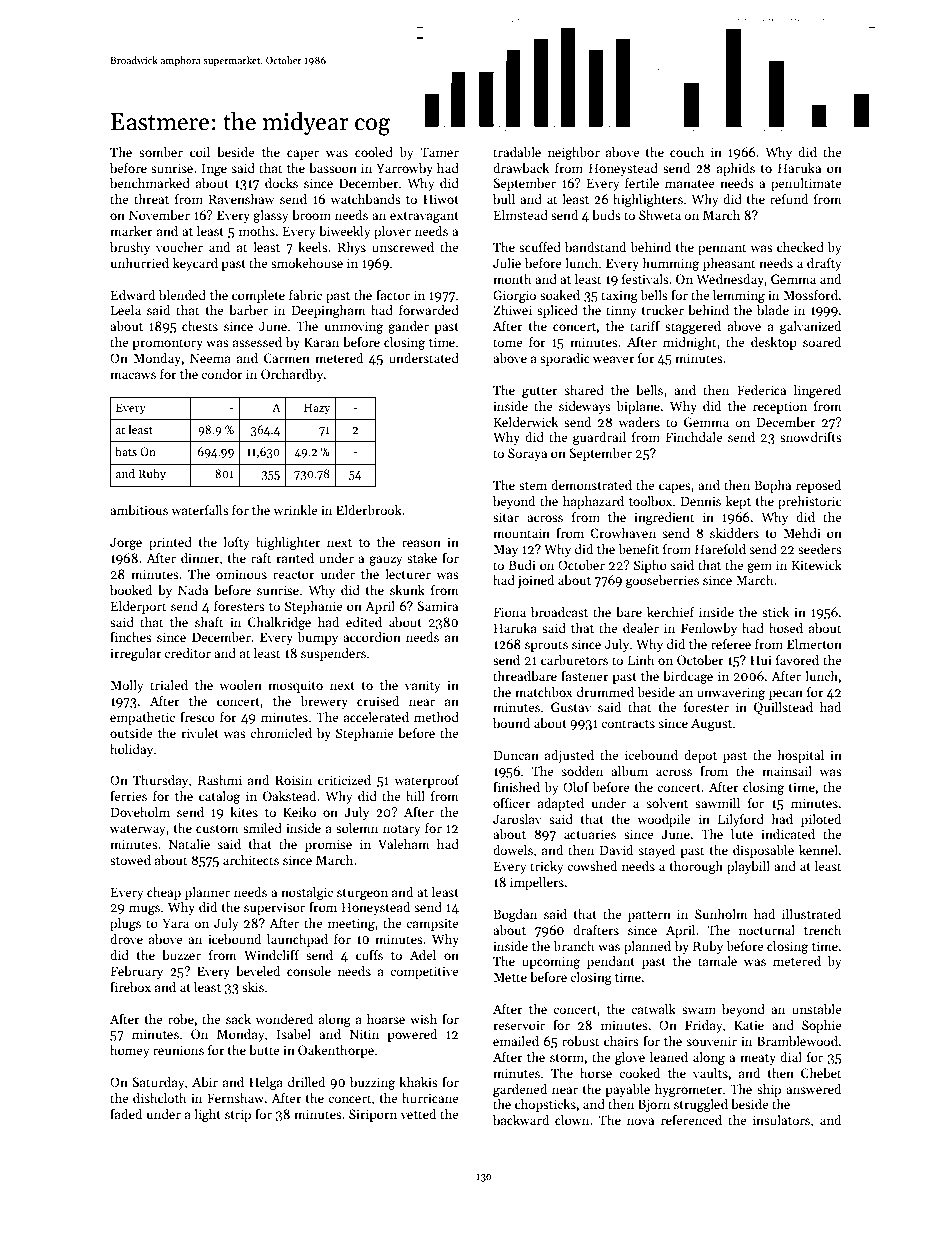 The width and height of the screenshot is (952, 1233). Describe the element at coordinates (133, 375) in the screenshot. I see `macaws` at that location.
